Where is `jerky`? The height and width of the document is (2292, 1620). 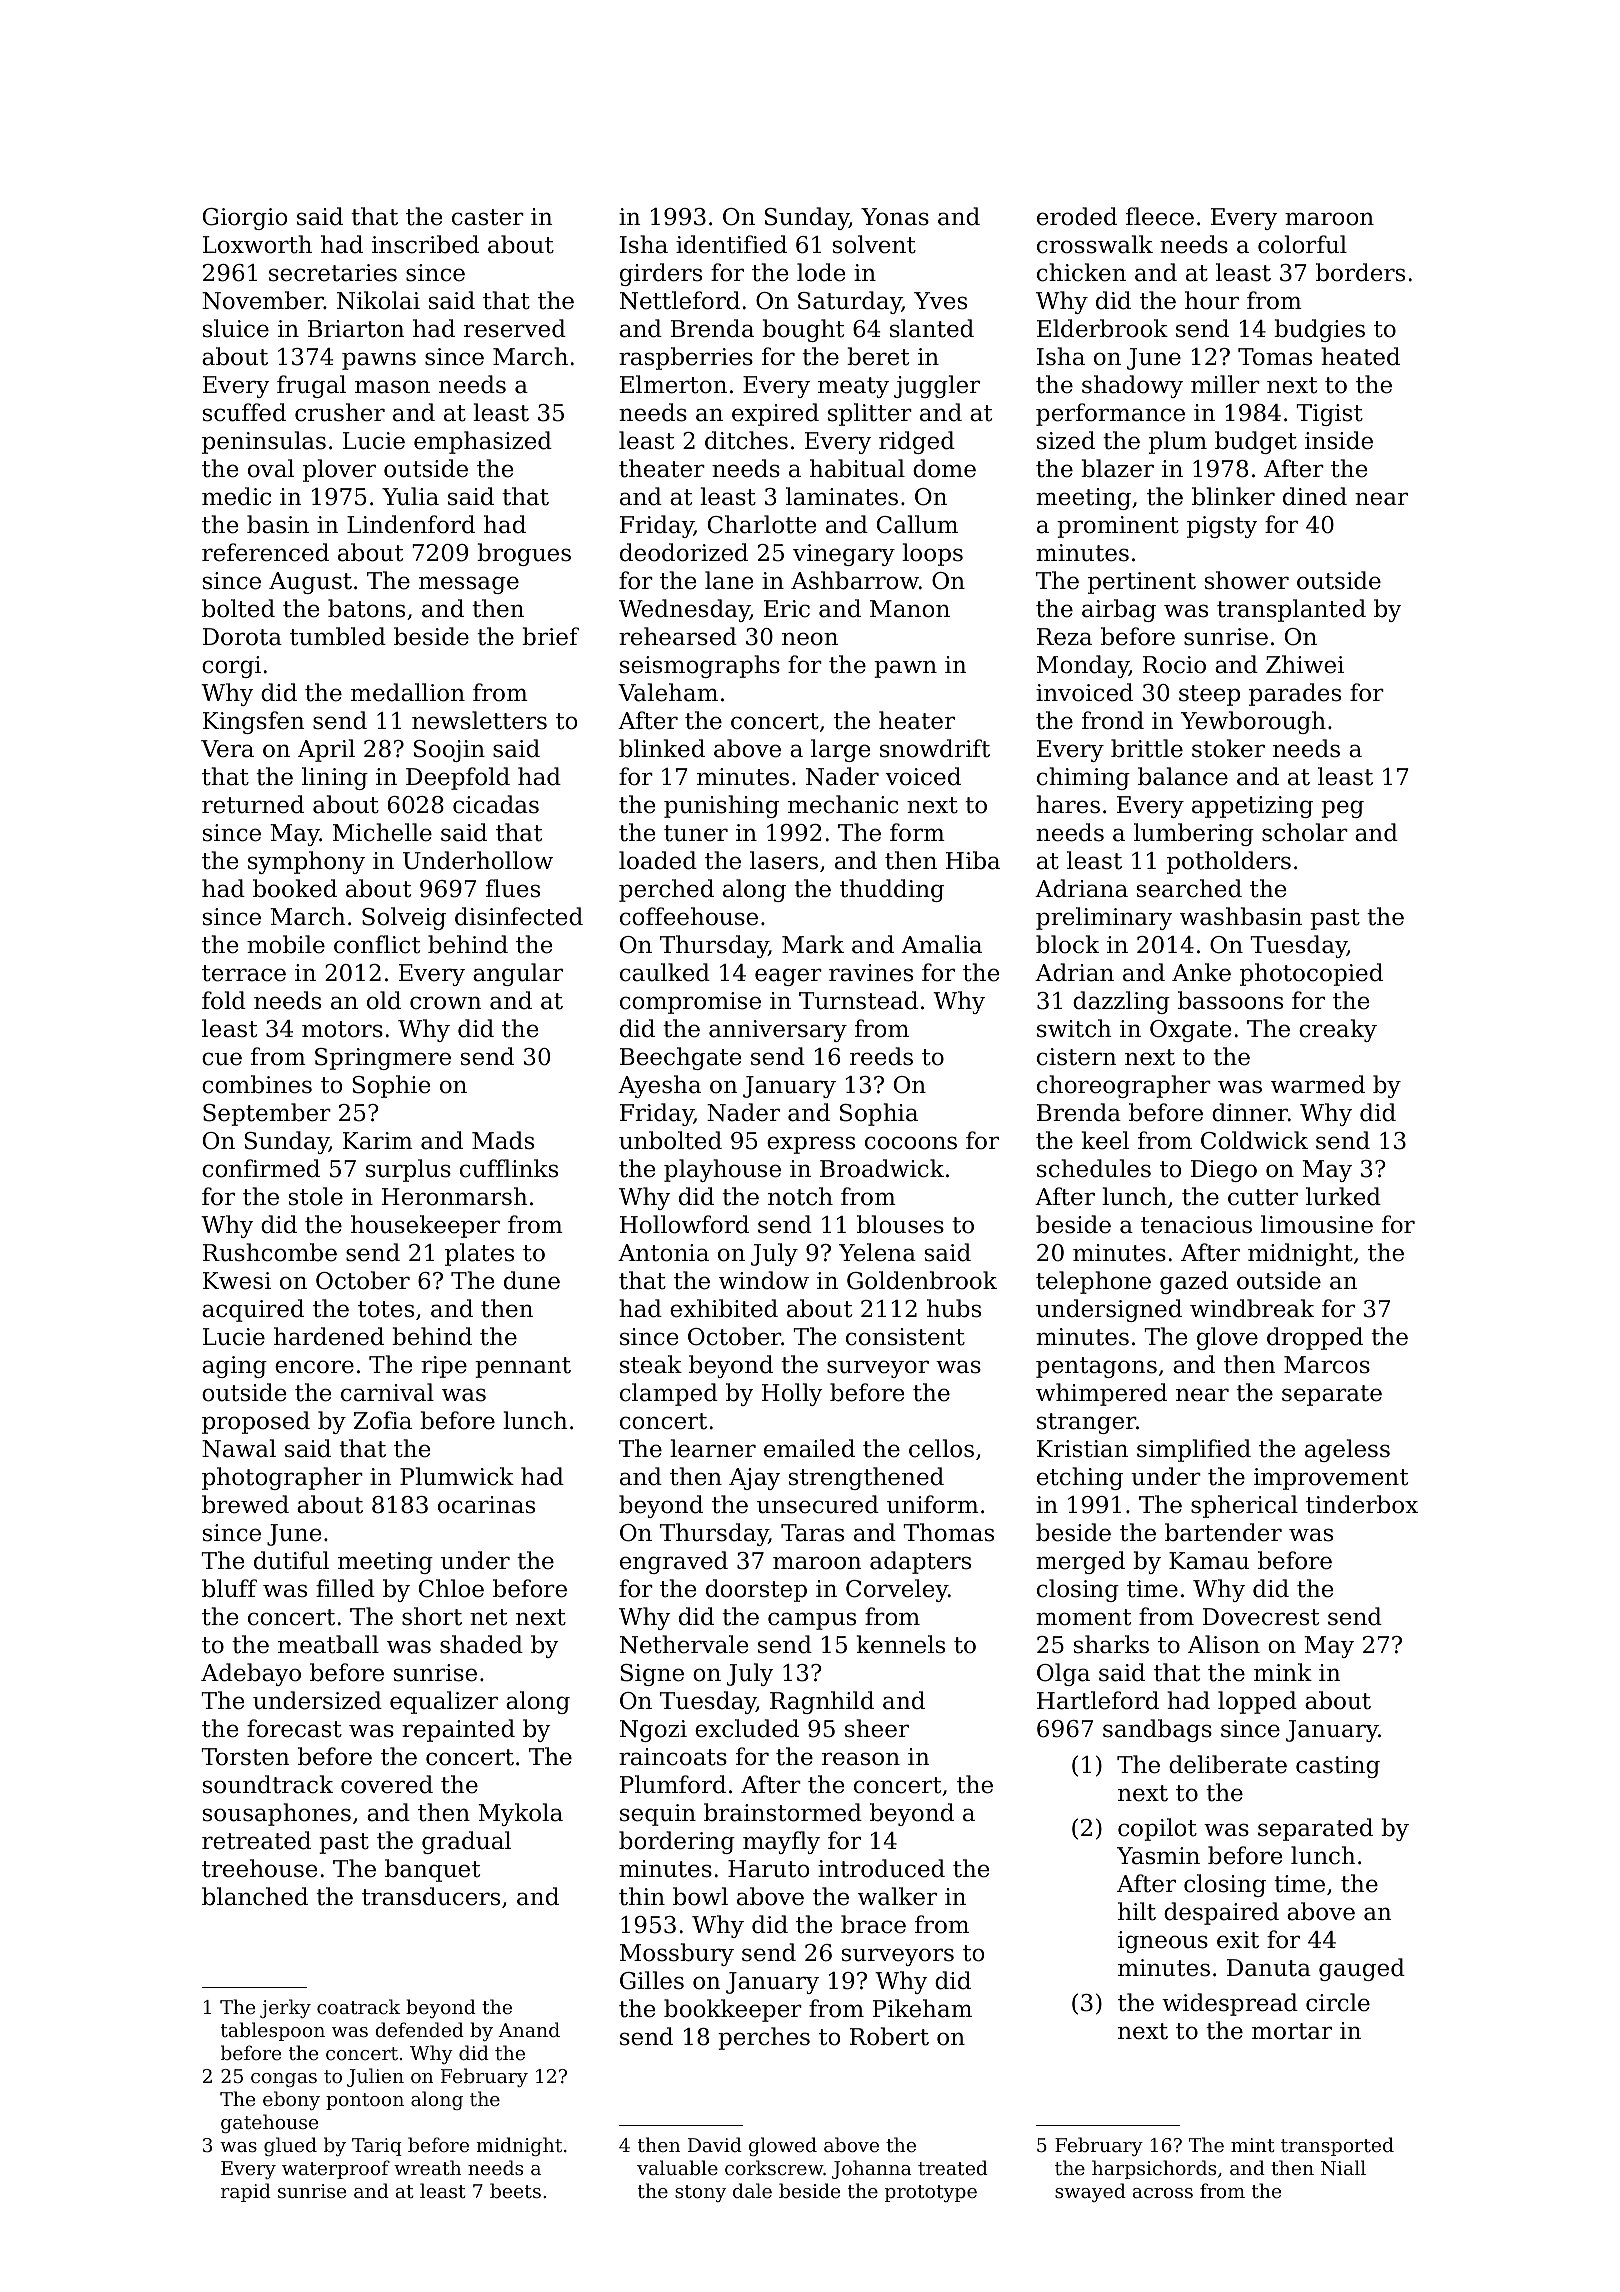 jerky is located at coordinates (285, 2008).
